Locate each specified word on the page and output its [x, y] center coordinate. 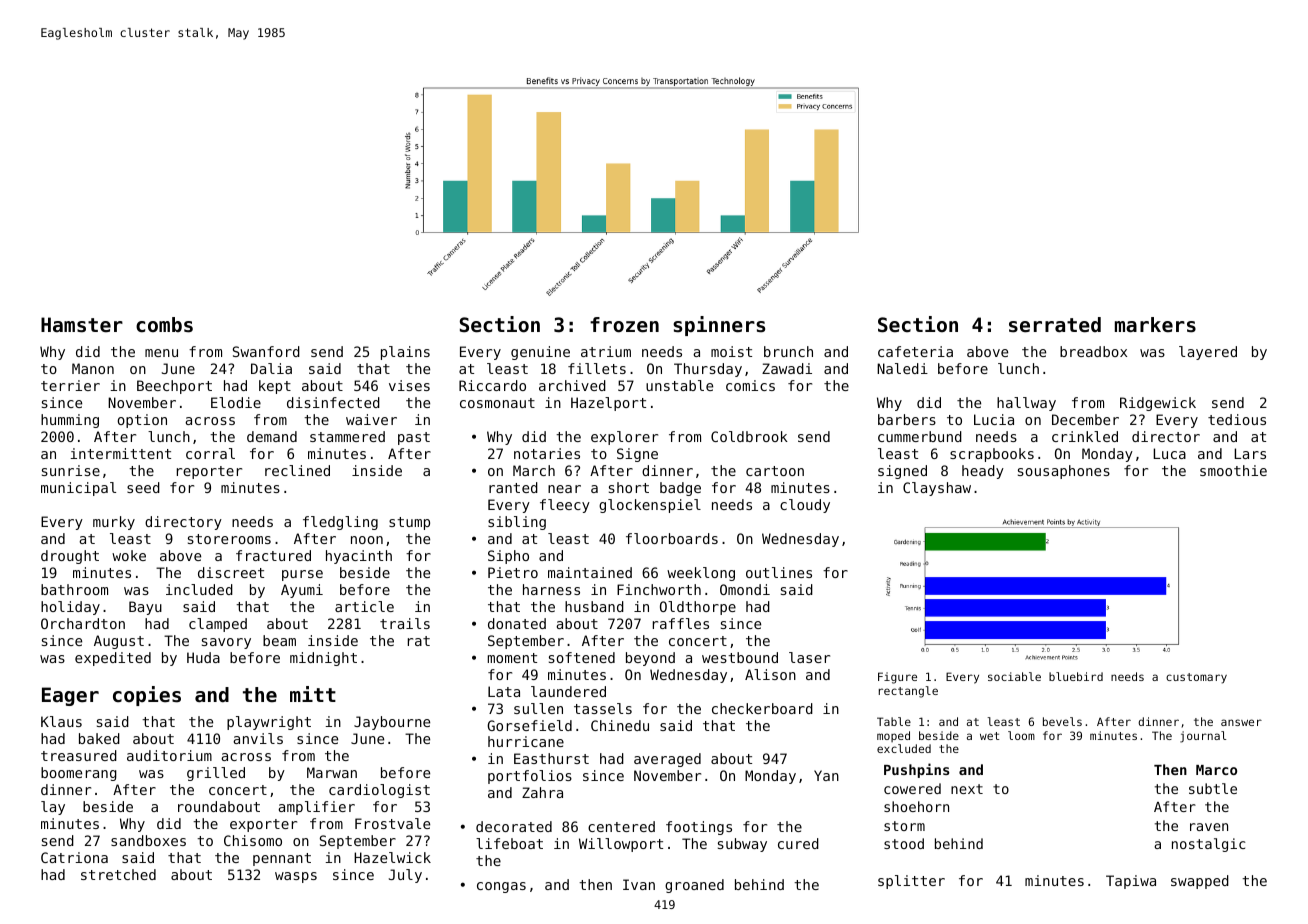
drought [70, 557]
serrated [1055, 325]
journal [1203, 737]
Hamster [82, 325]
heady [983, 472]
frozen [624, 325]
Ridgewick [1158, 404]
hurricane [526, 741]
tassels [603, 708]
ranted [513, 487]
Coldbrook [749, 436]
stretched [118, 874]
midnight [323, 659]
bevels [1062, 721]
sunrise [71, 470]
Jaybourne [392, 723]
